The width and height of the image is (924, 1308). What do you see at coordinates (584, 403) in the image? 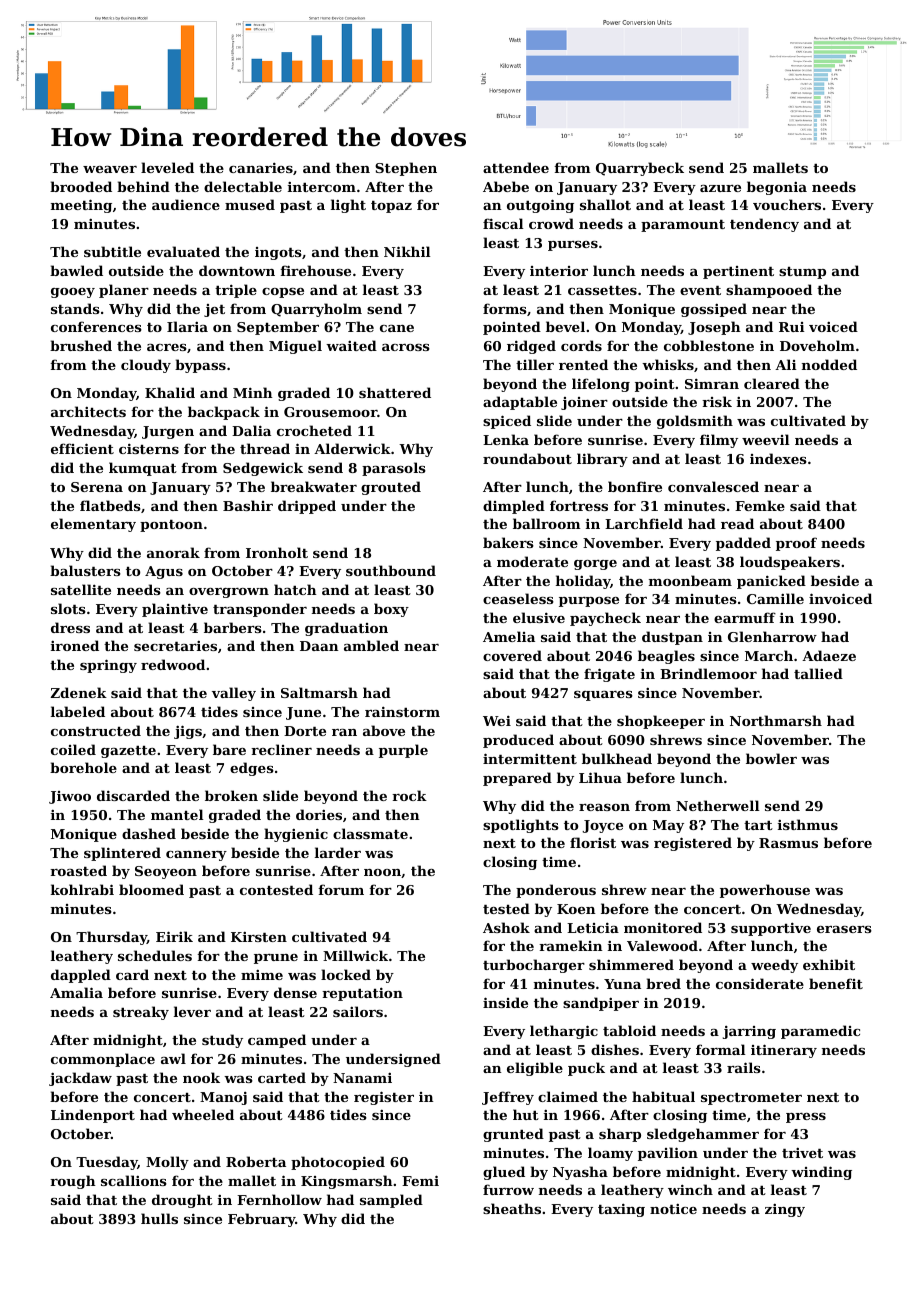
I see `joiner` at bounding box center [584, 403].
